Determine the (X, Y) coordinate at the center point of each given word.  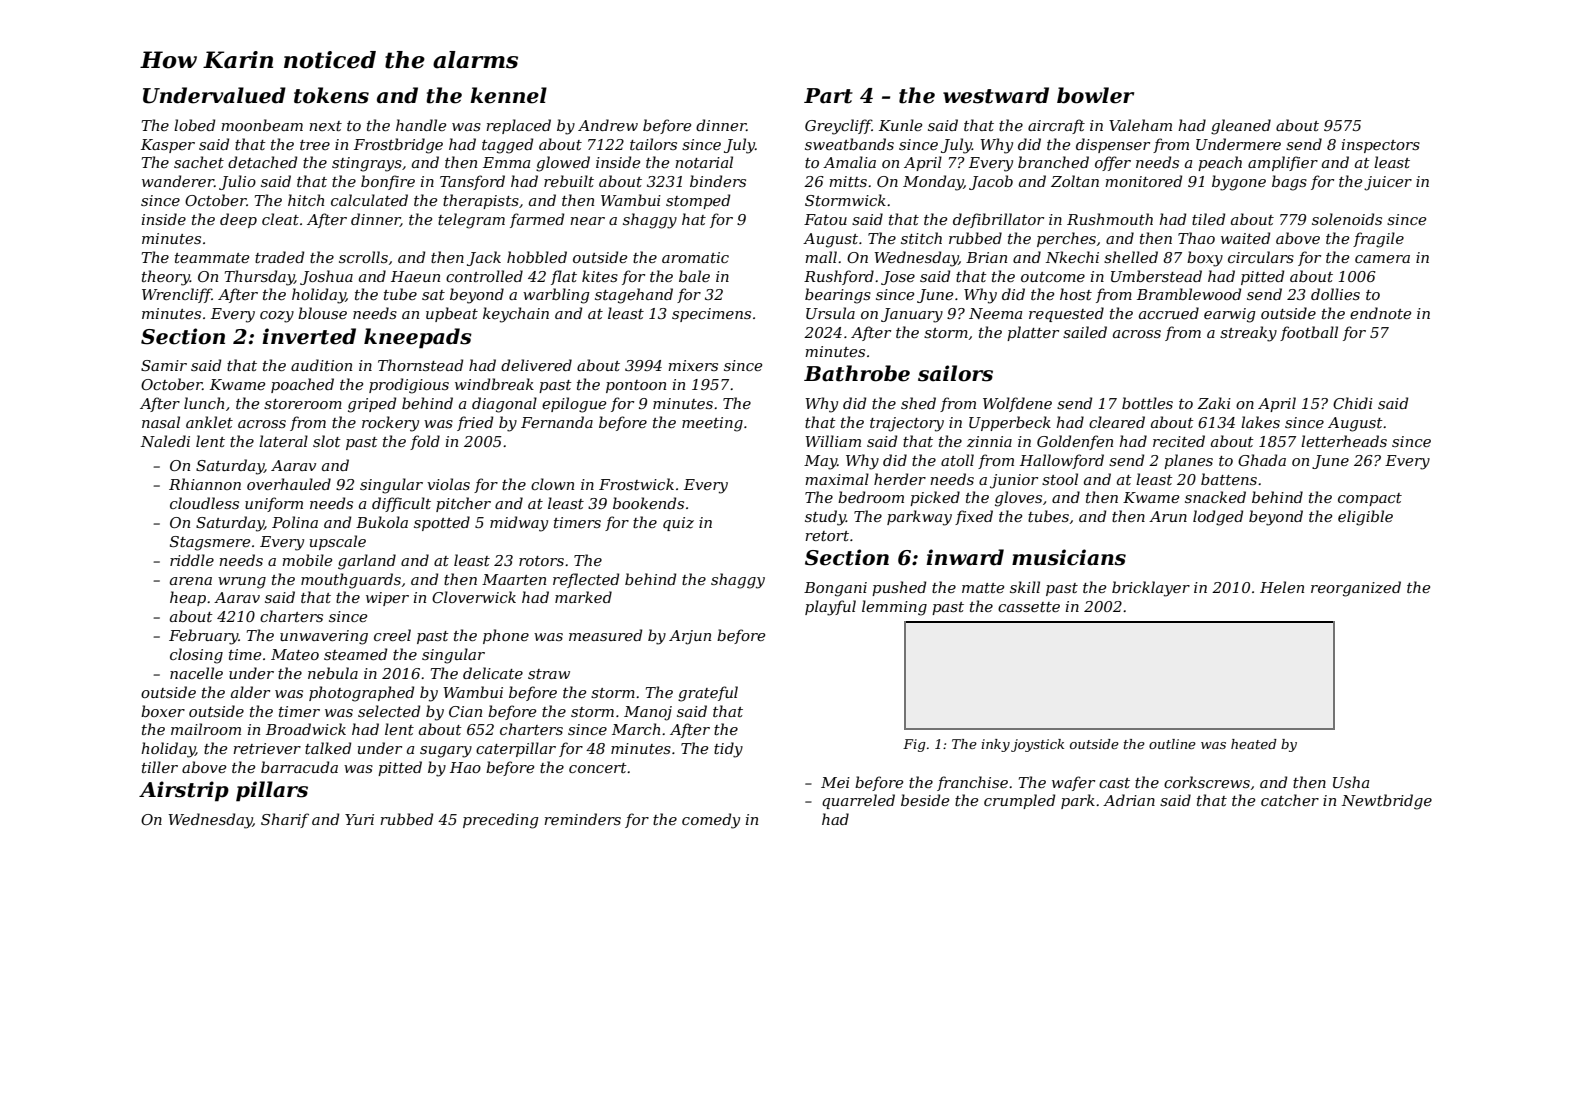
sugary (446, 752)
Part (828, 96)
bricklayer (1151, 589)
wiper (387, 599)
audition (321, 365)
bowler (1095, 95)
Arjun (690, 637)
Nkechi (1072, 257)
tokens (331, 95)
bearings (838, 296)
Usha (1351, 782)
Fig (914, 745)
